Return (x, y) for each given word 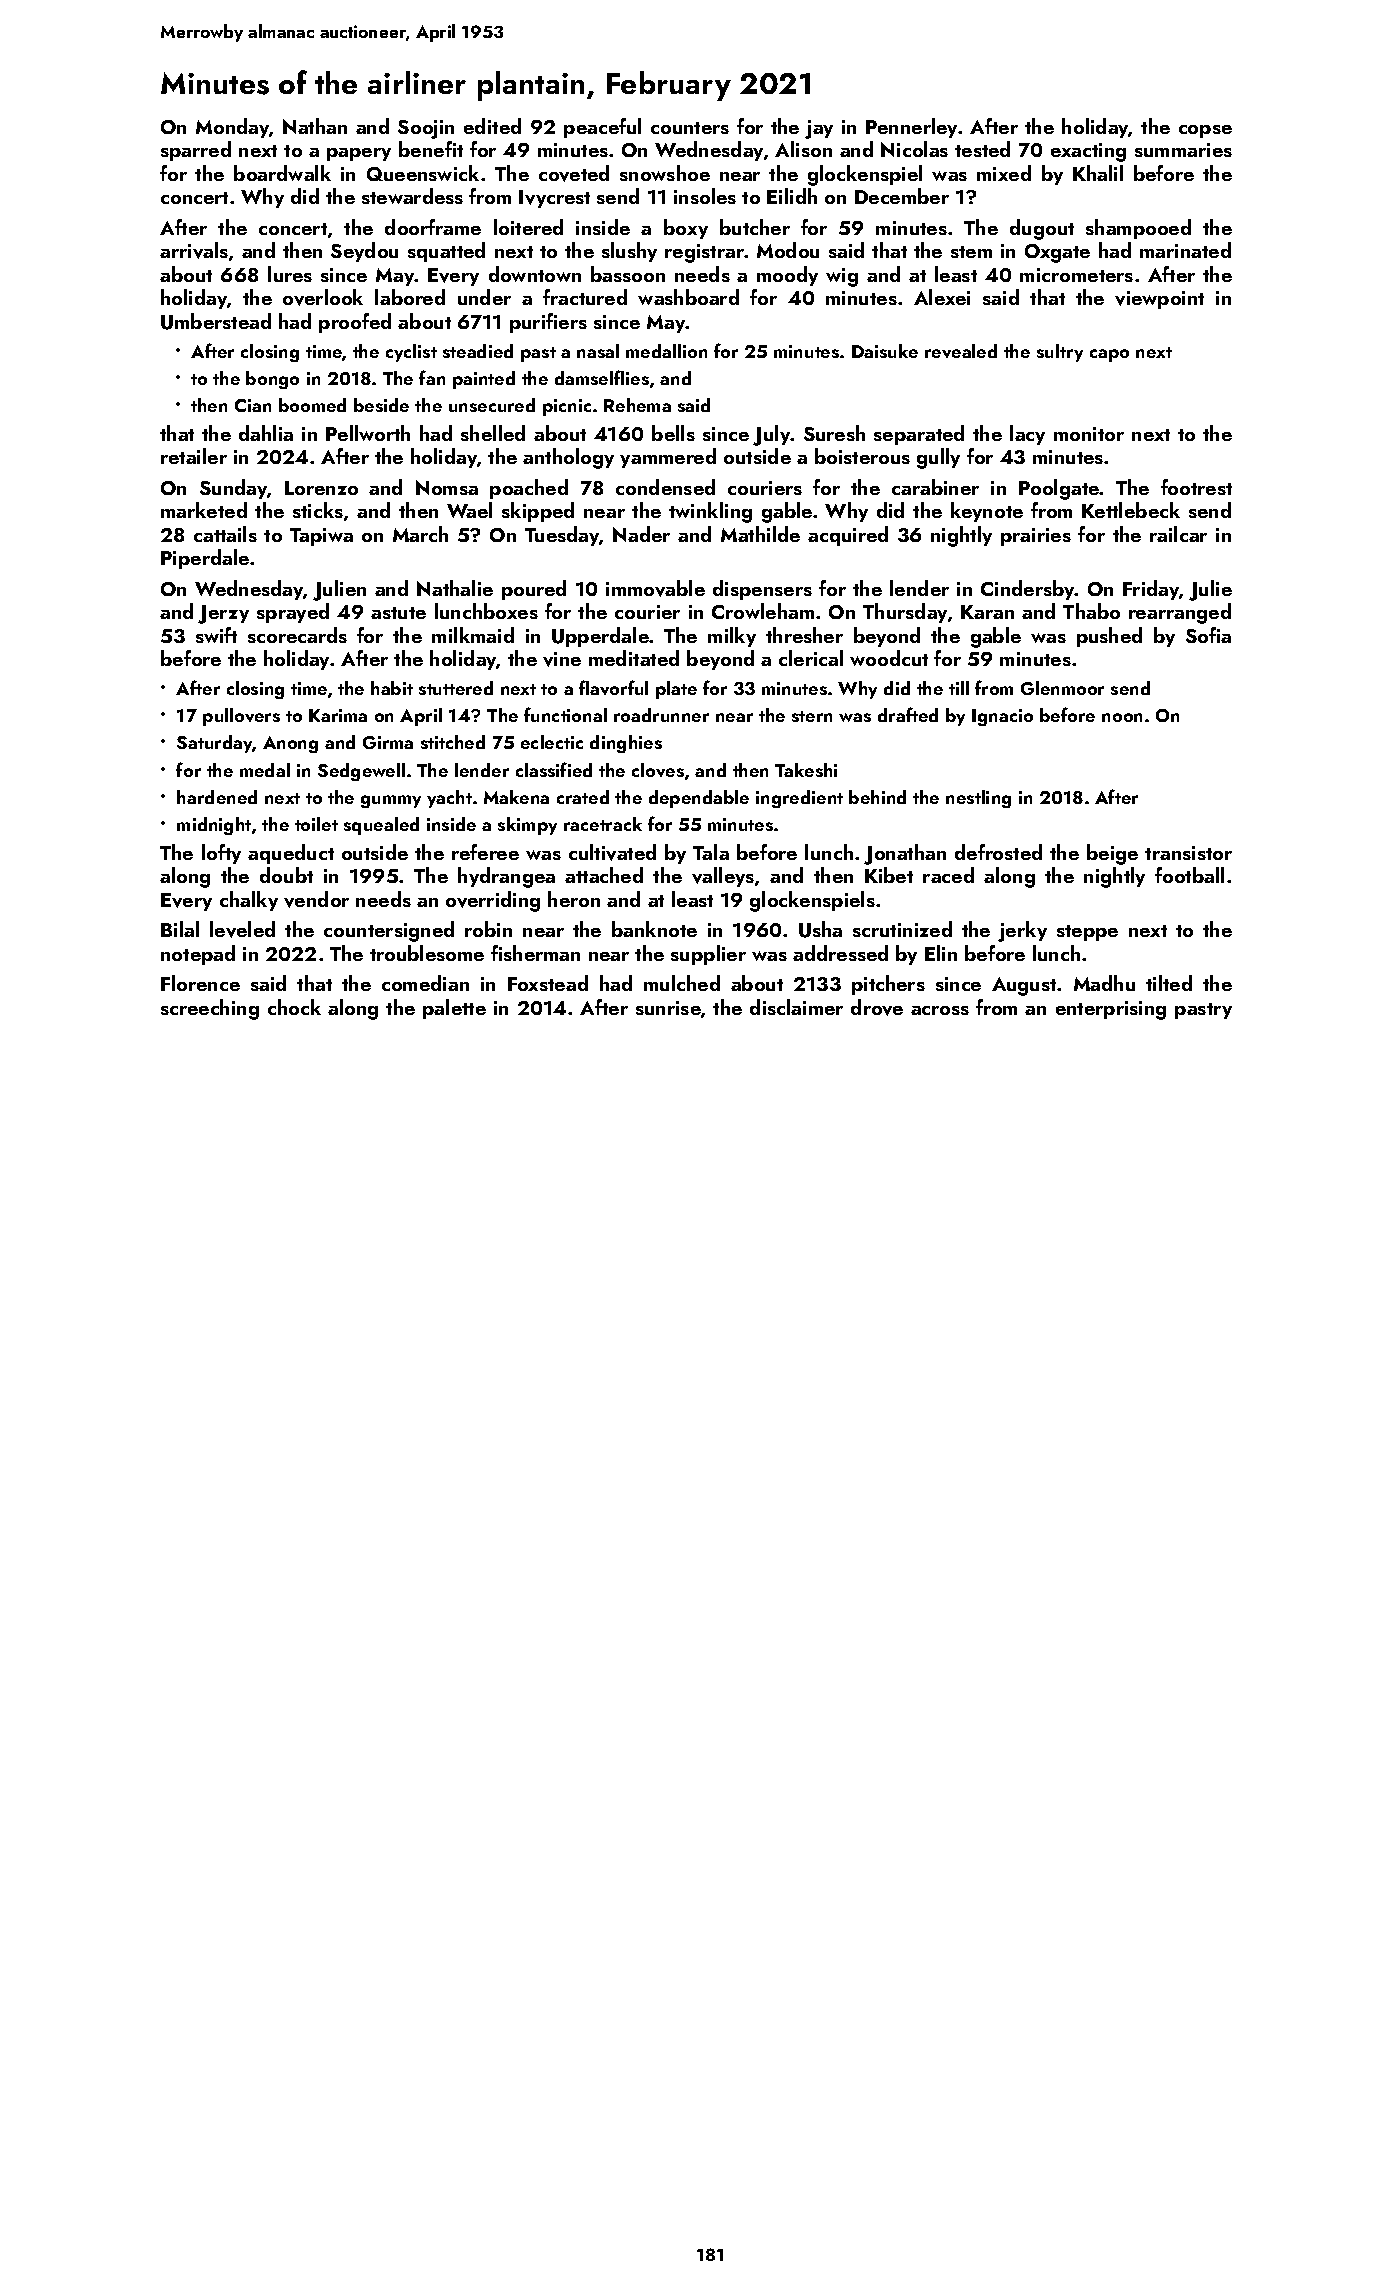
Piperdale (205, 559)
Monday (233, 128)
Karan (987, 612)
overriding (493, 901)
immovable (655, 588)
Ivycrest (554, 199)
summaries (1183, 150)
